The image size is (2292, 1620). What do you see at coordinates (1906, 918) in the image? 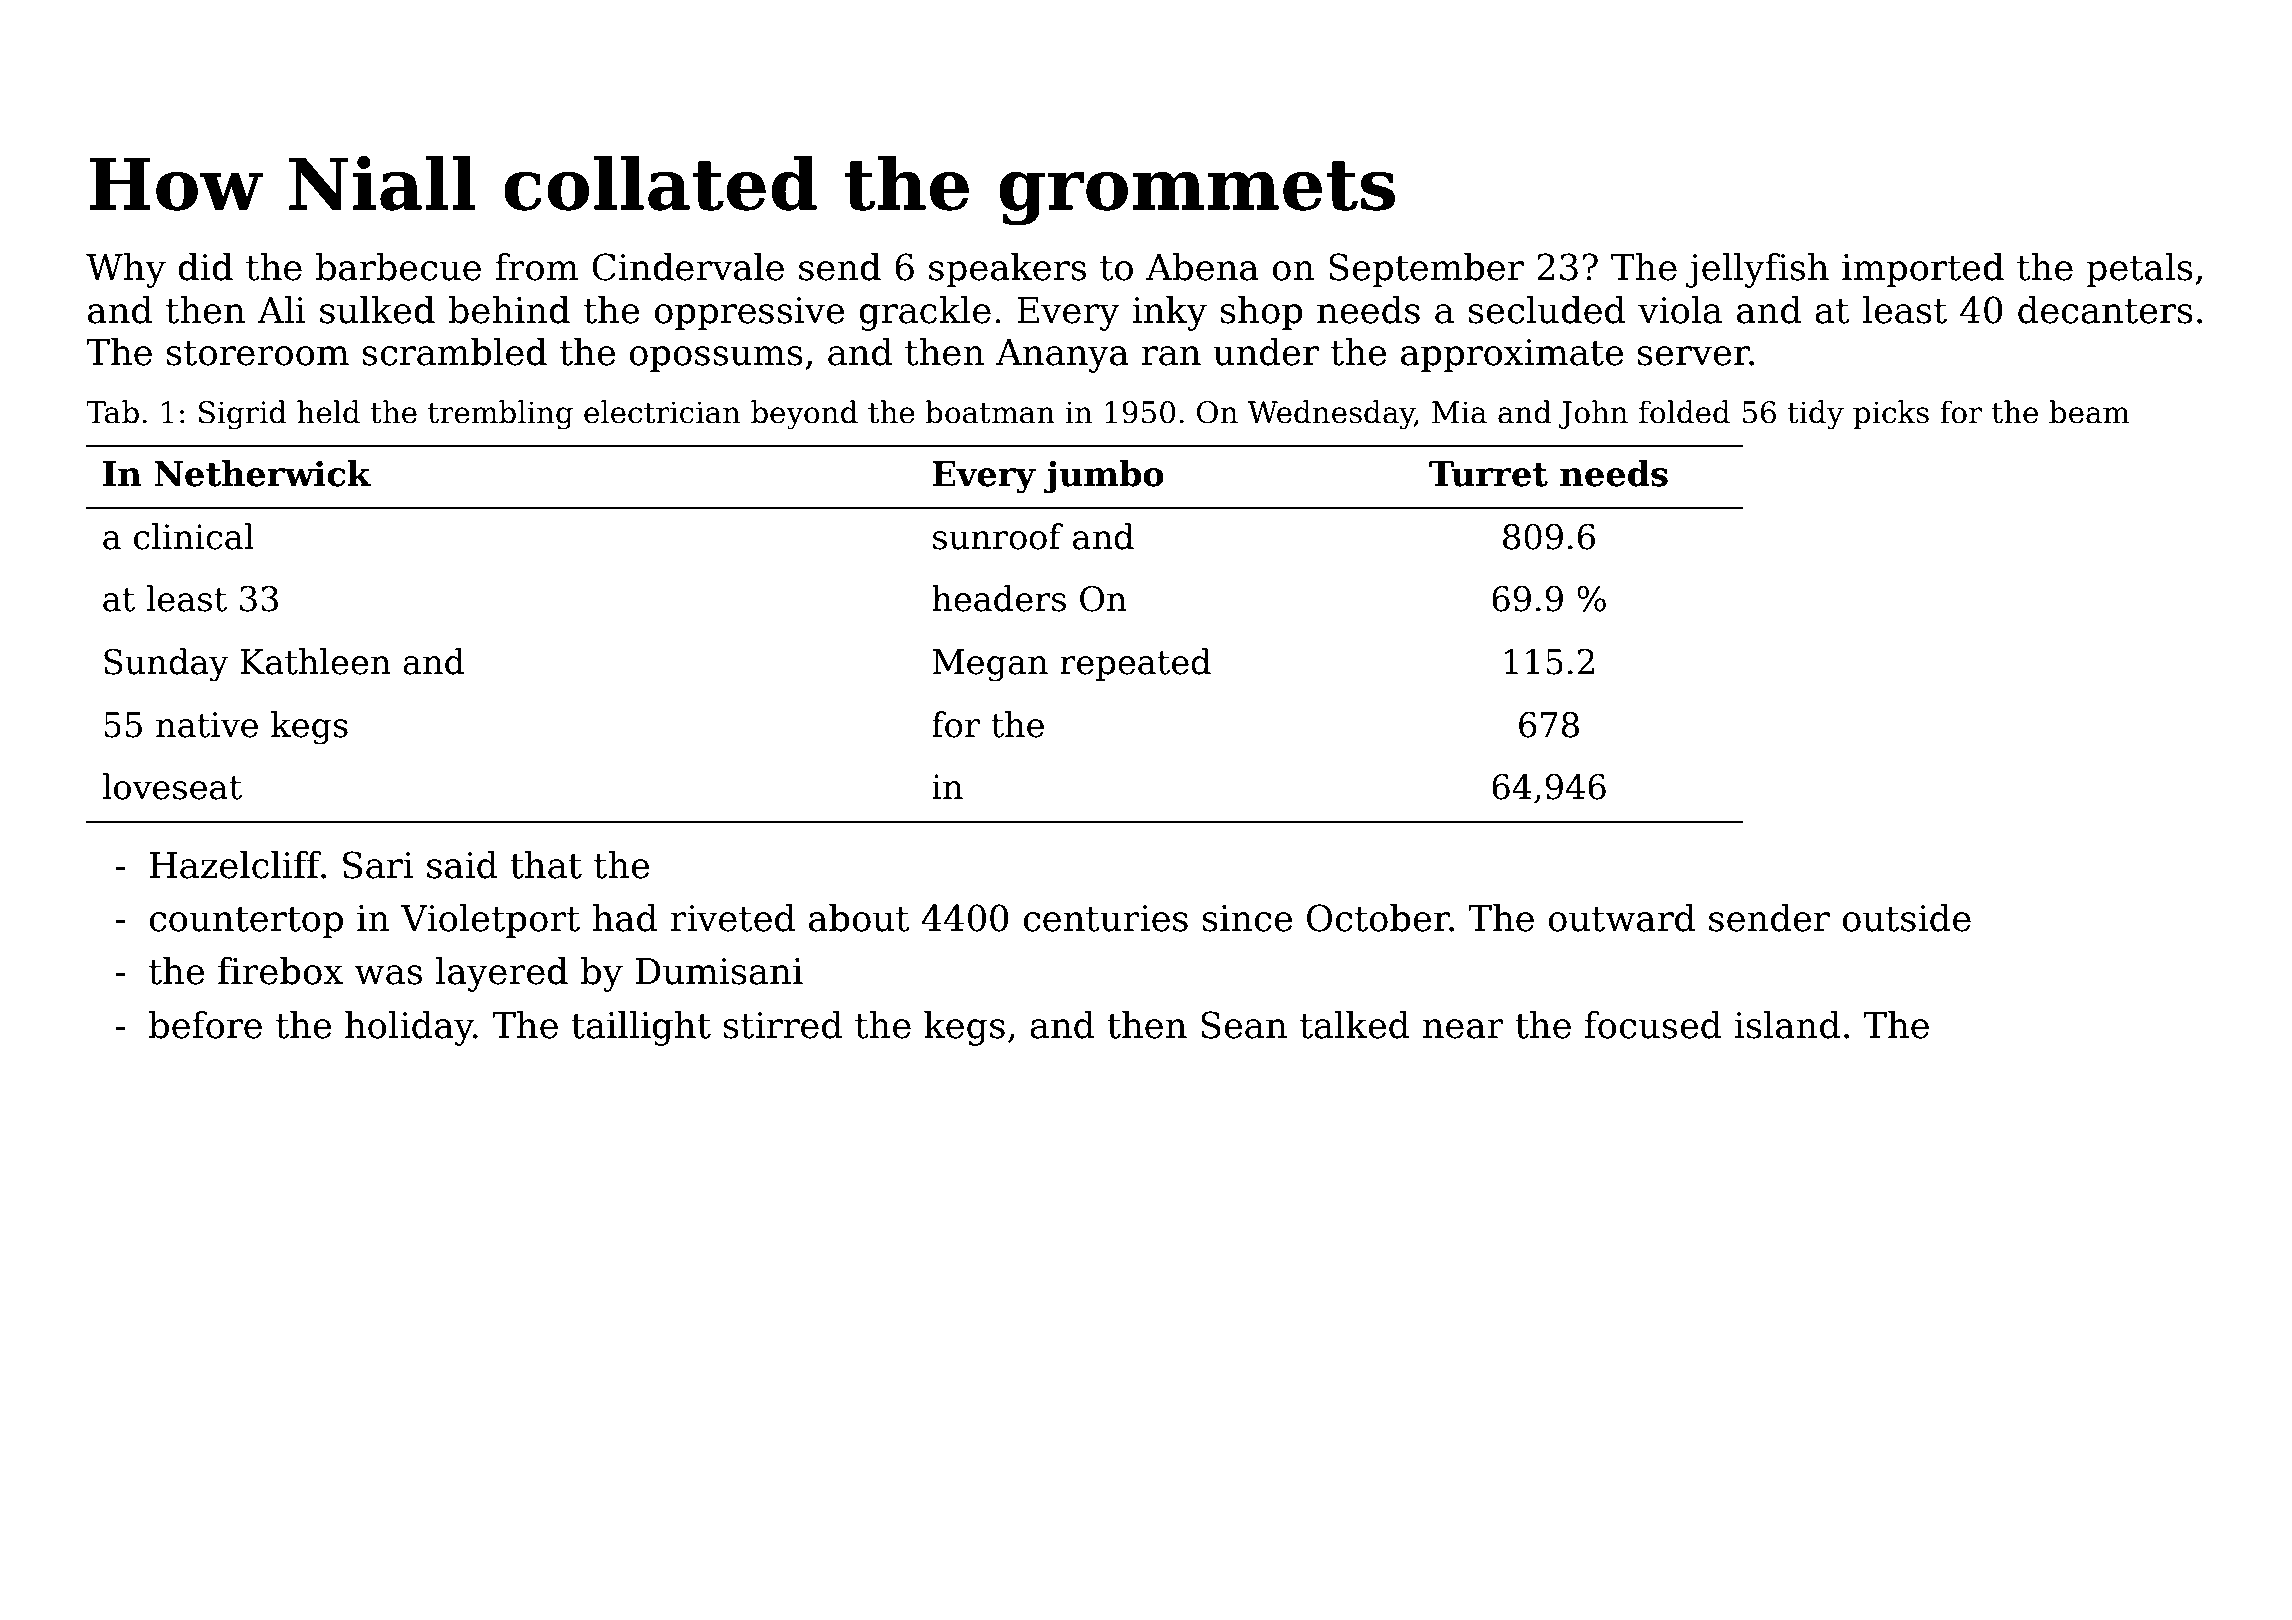
I see `outside` at bounding box center [1906, 918].
